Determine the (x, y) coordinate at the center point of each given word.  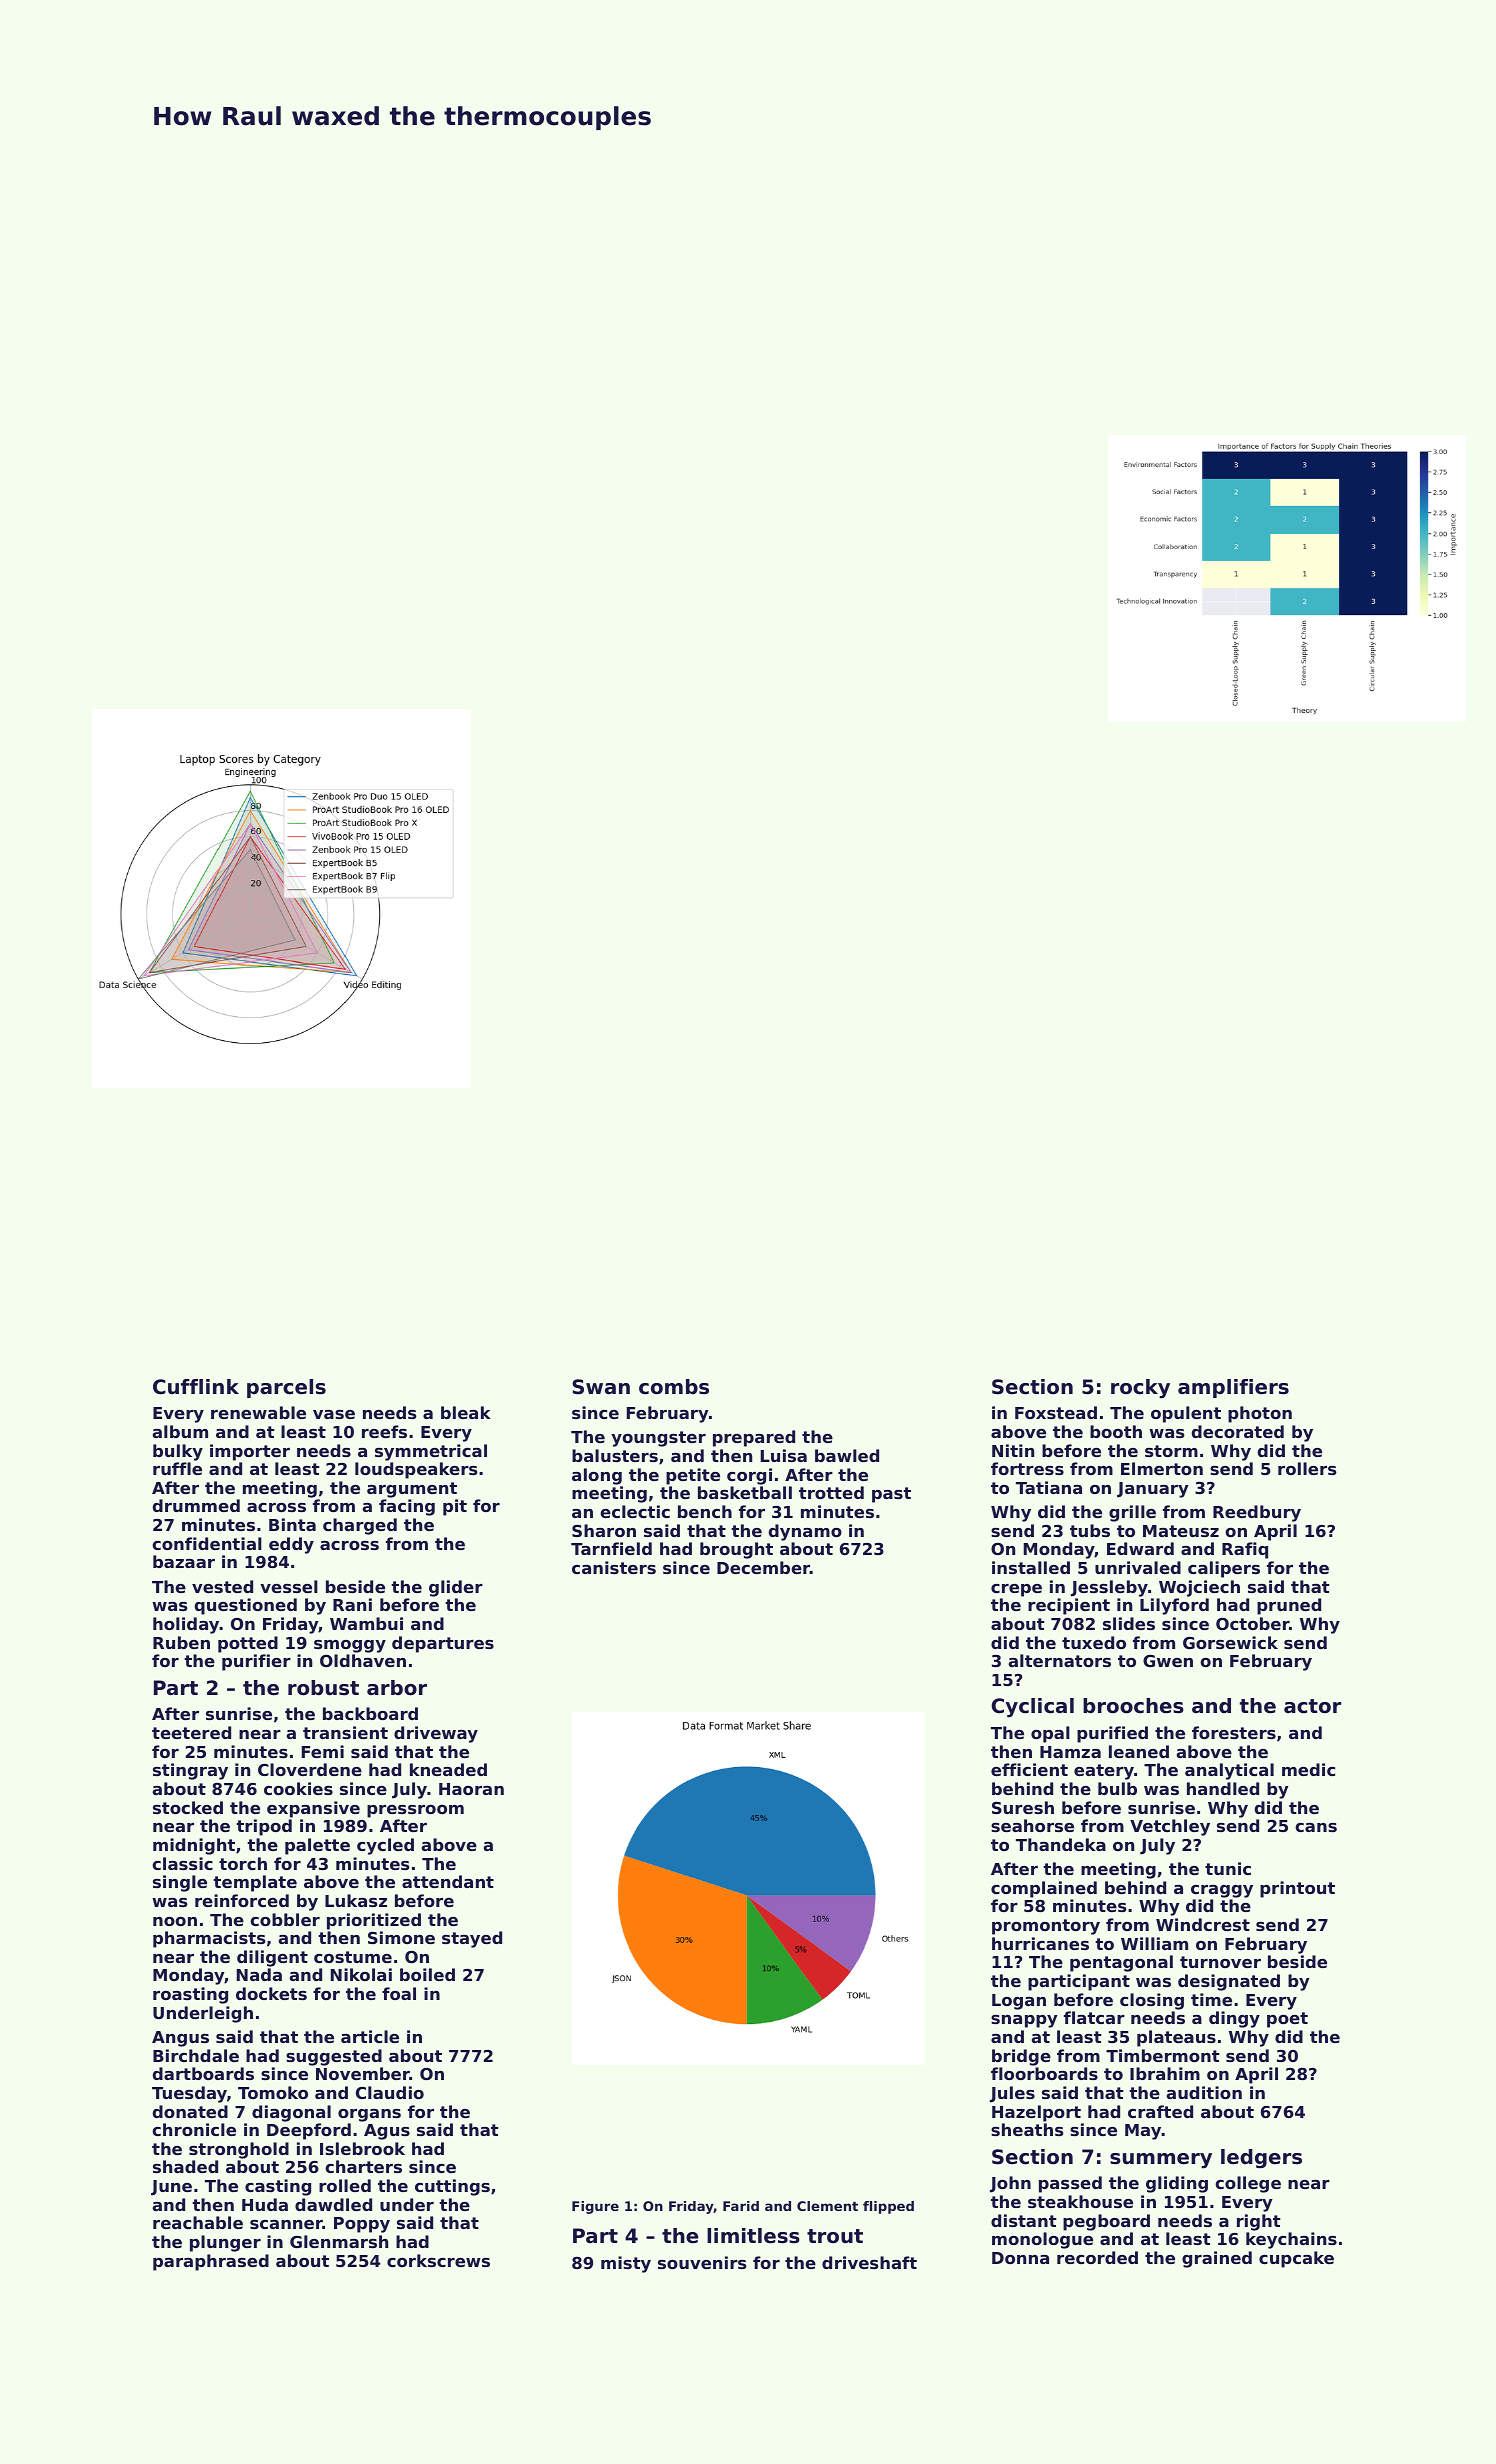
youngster (658, 1439)
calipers (1224, 1569)
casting (278, 2187)
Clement (827, 2206)
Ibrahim (1165, 2073)
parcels (286, 1388)
